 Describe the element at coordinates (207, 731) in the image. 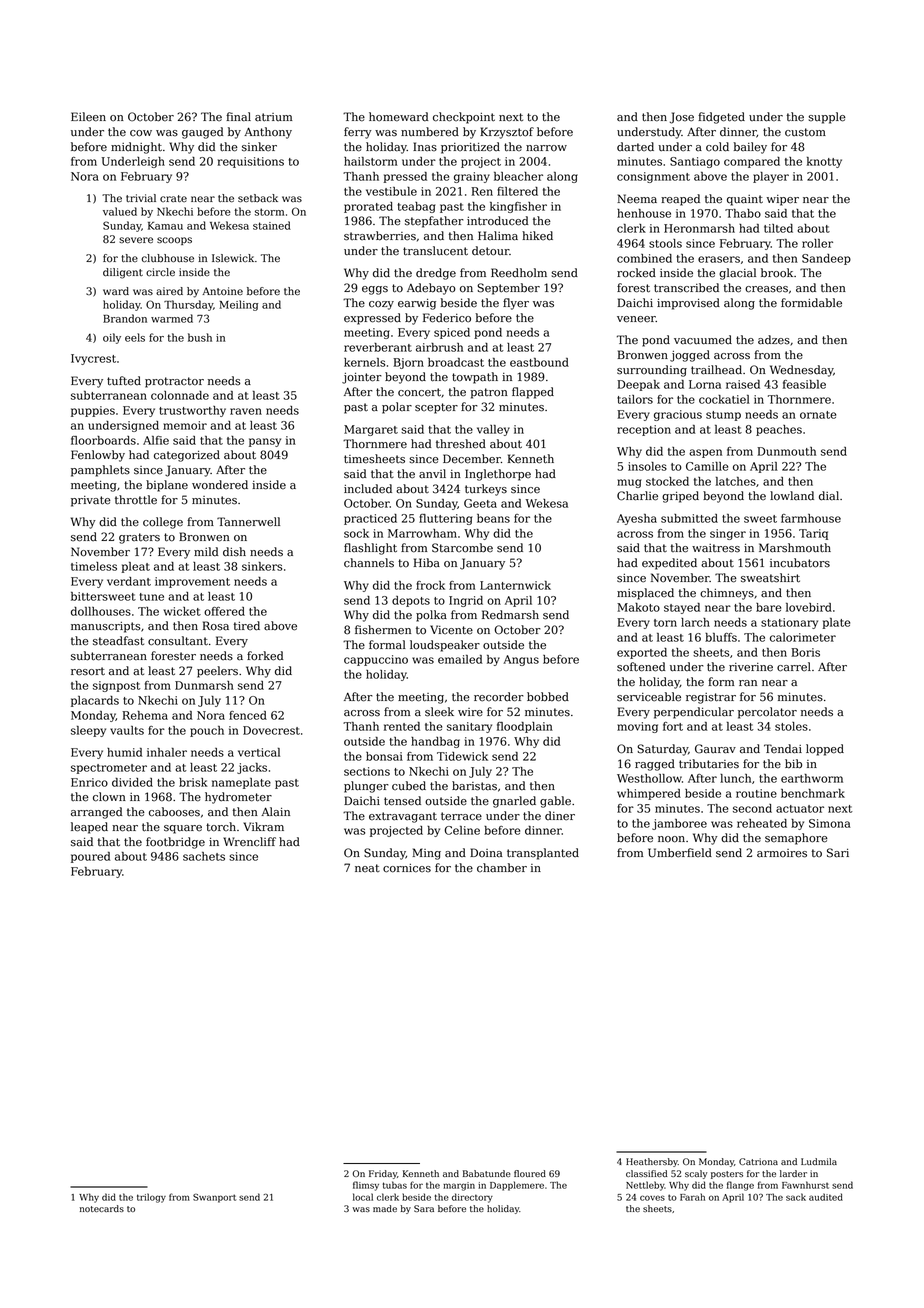

I see `pouch` at that location.
